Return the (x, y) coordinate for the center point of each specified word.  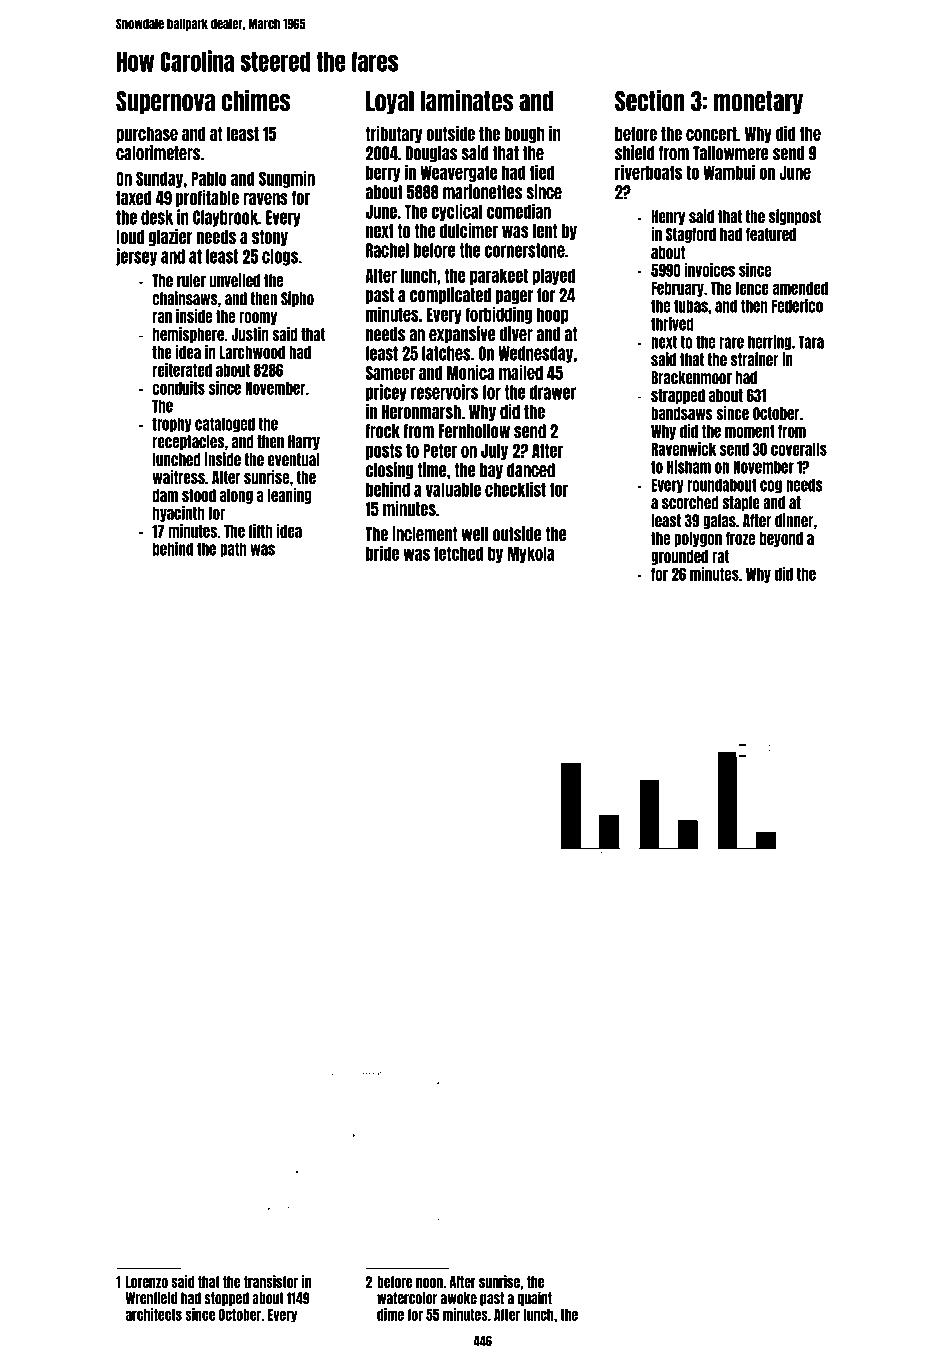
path (233, 550)
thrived (672, 323)
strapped (678, 396)
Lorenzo (147, 1282)
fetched (459, 553)
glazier (171, 237)
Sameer (390, 373)
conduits (178, 388)
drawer (553, 392)
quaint (534, 1298)
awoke (459, 1298)
